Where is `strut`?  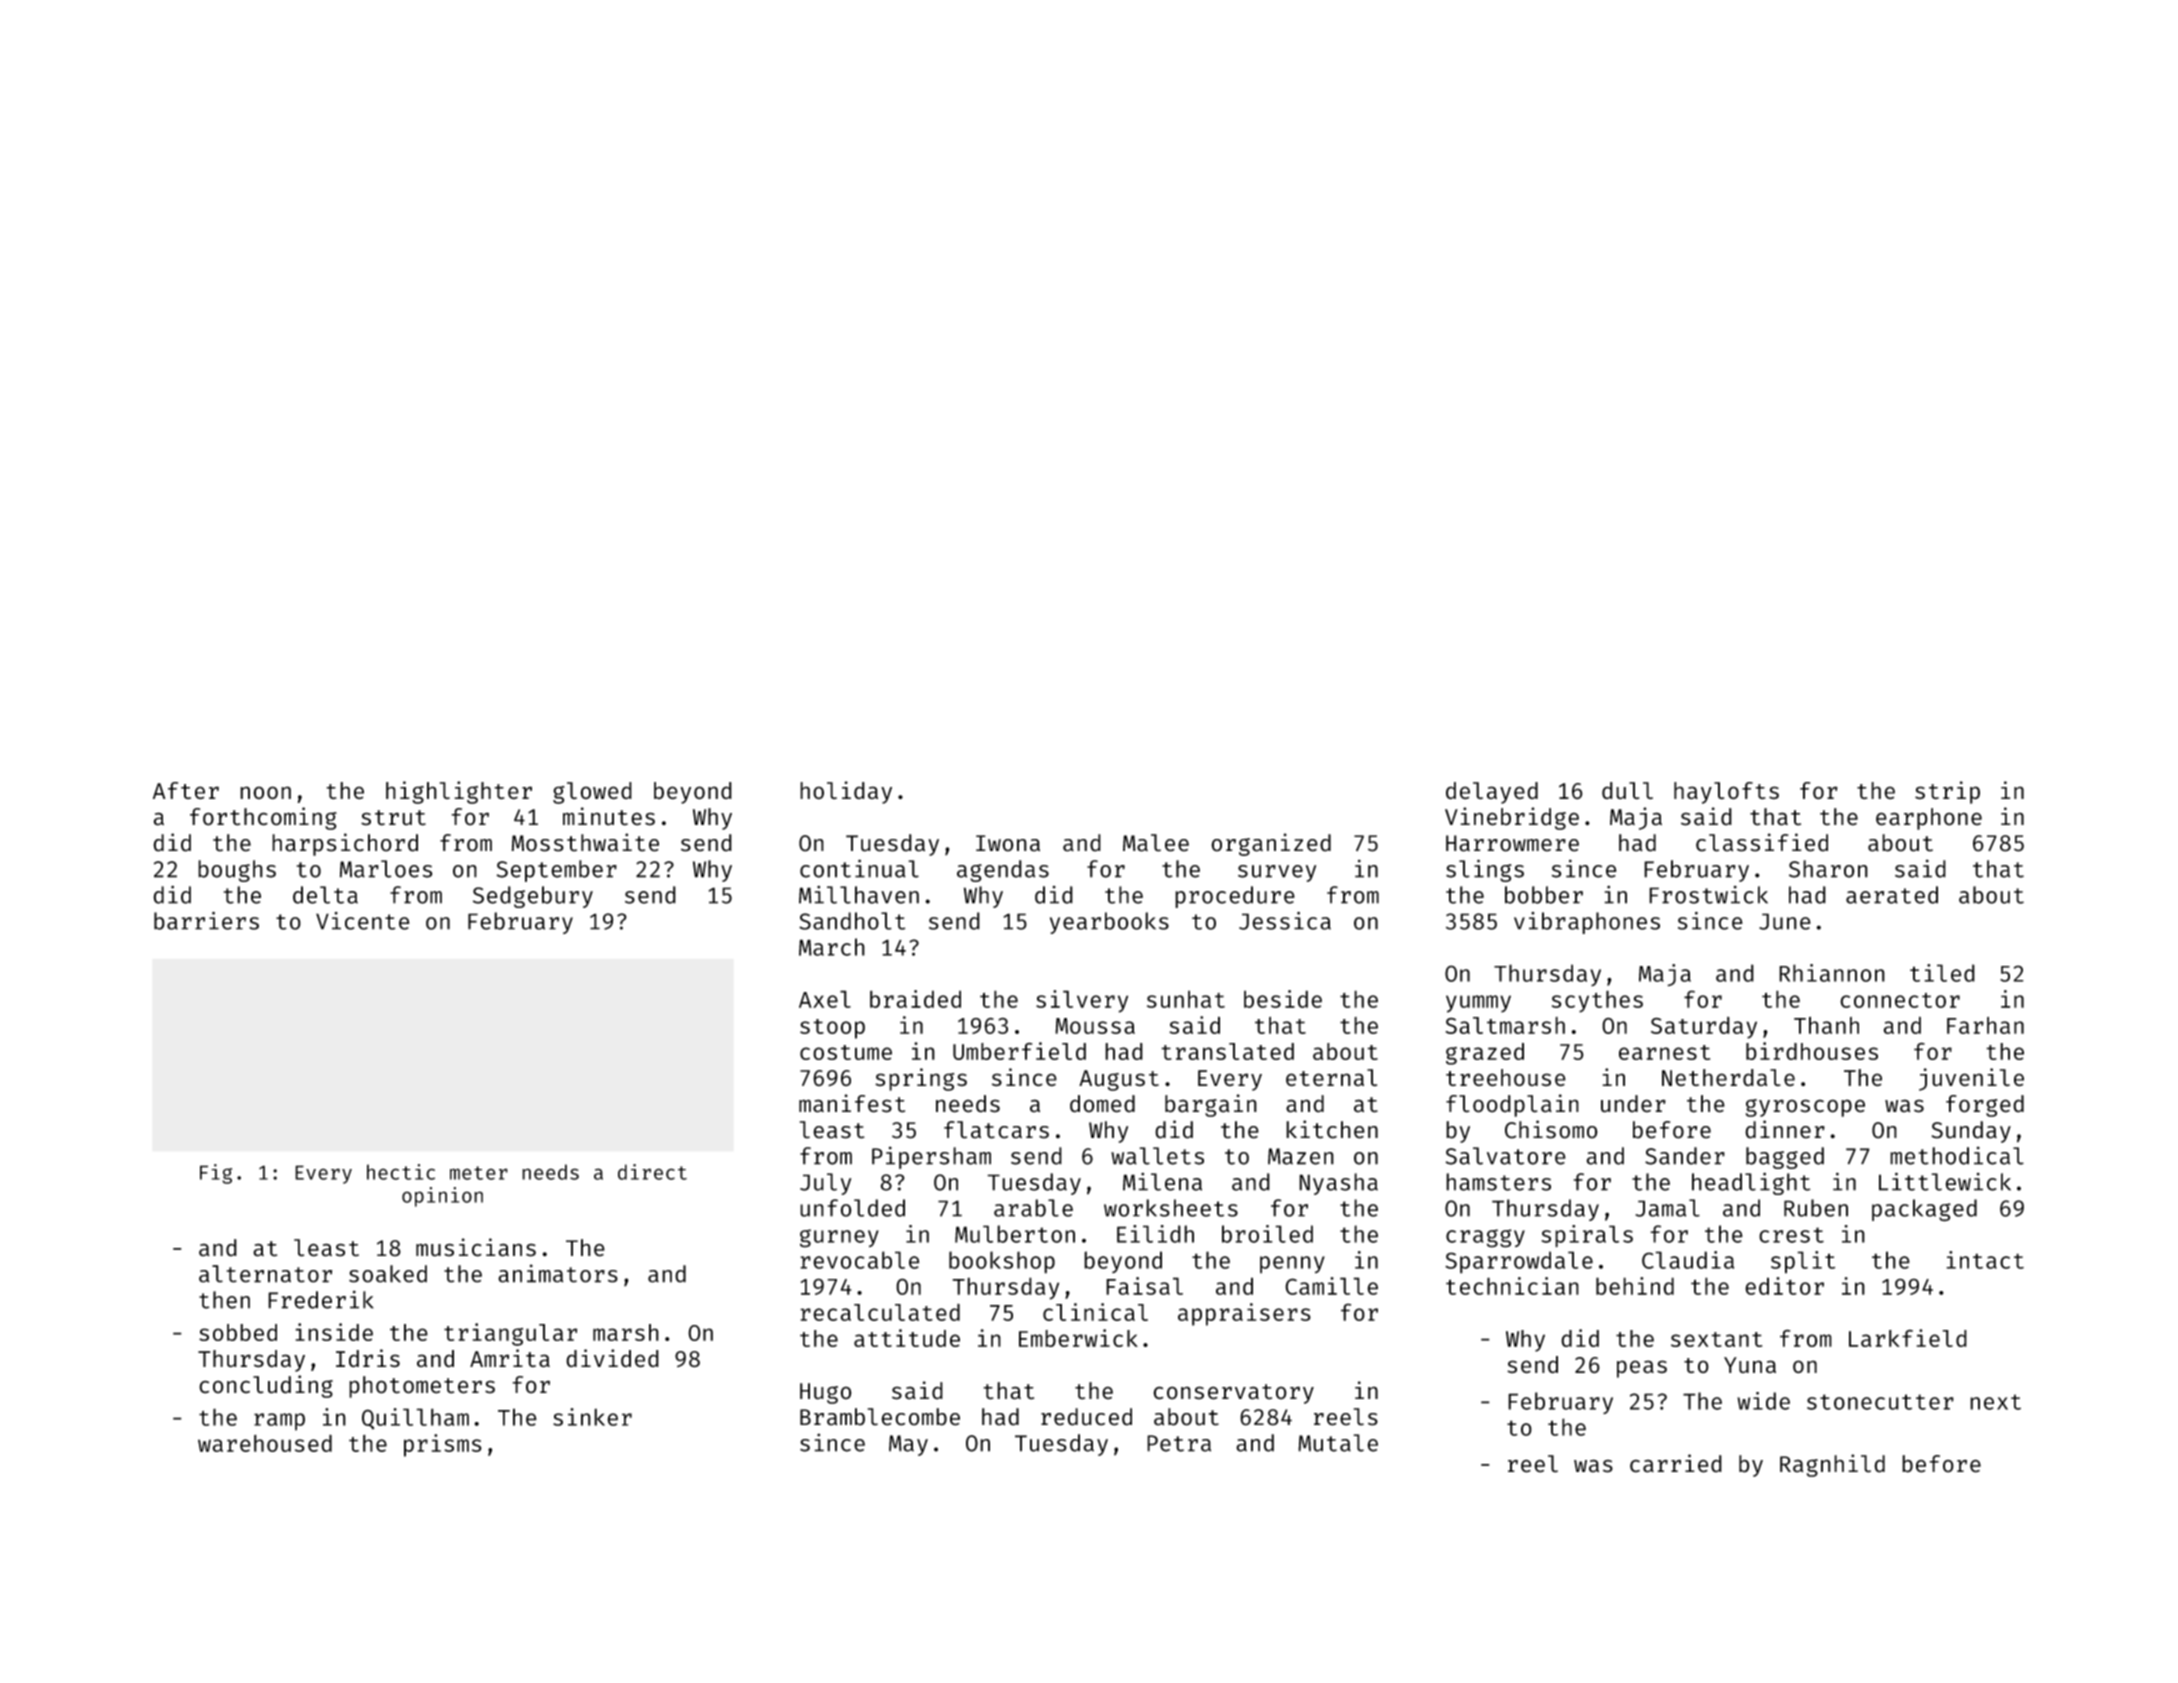
strut is located at coordinates (393, 818).
